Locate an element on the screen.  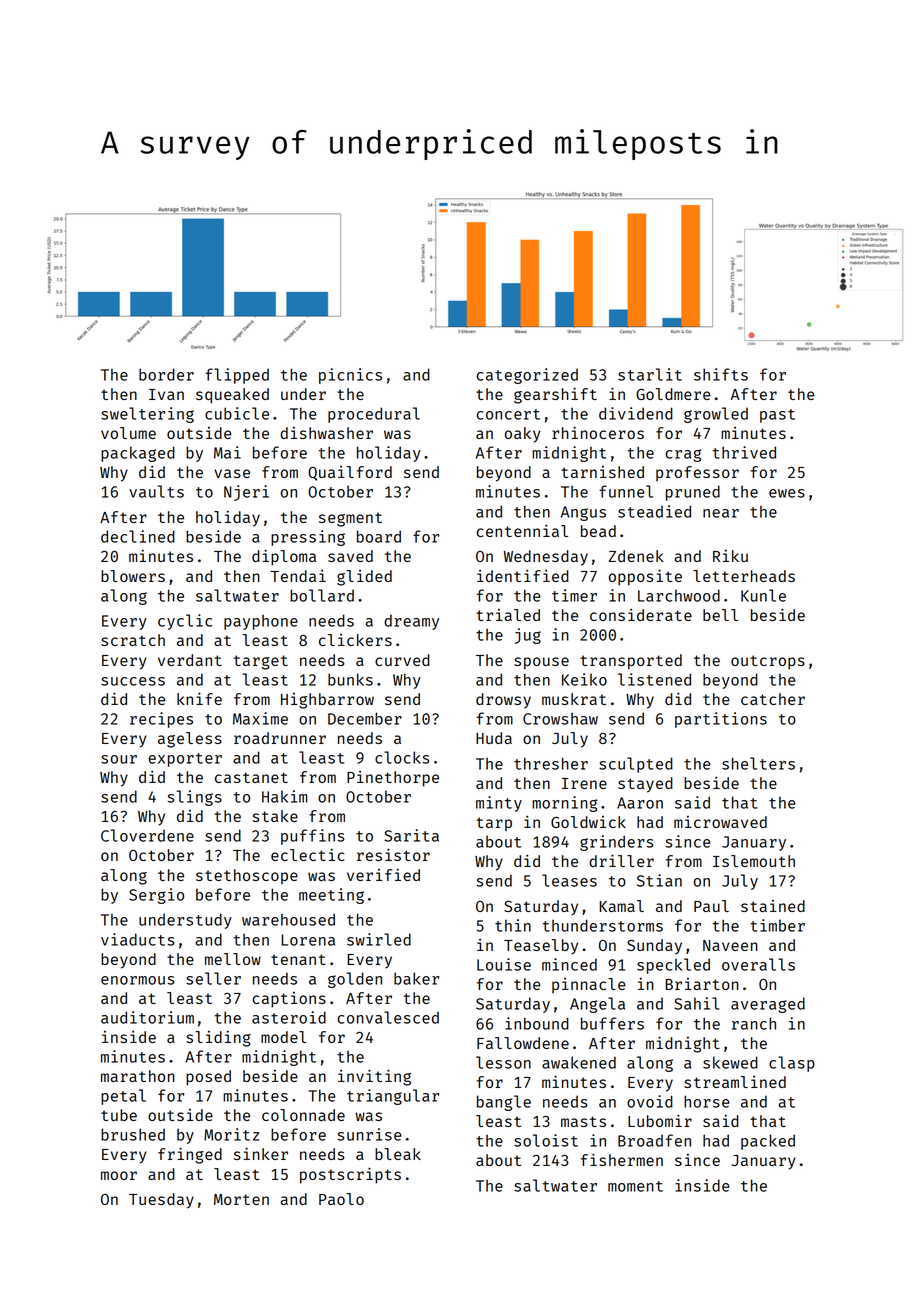
thrived is located at coordinates (744, 452).
